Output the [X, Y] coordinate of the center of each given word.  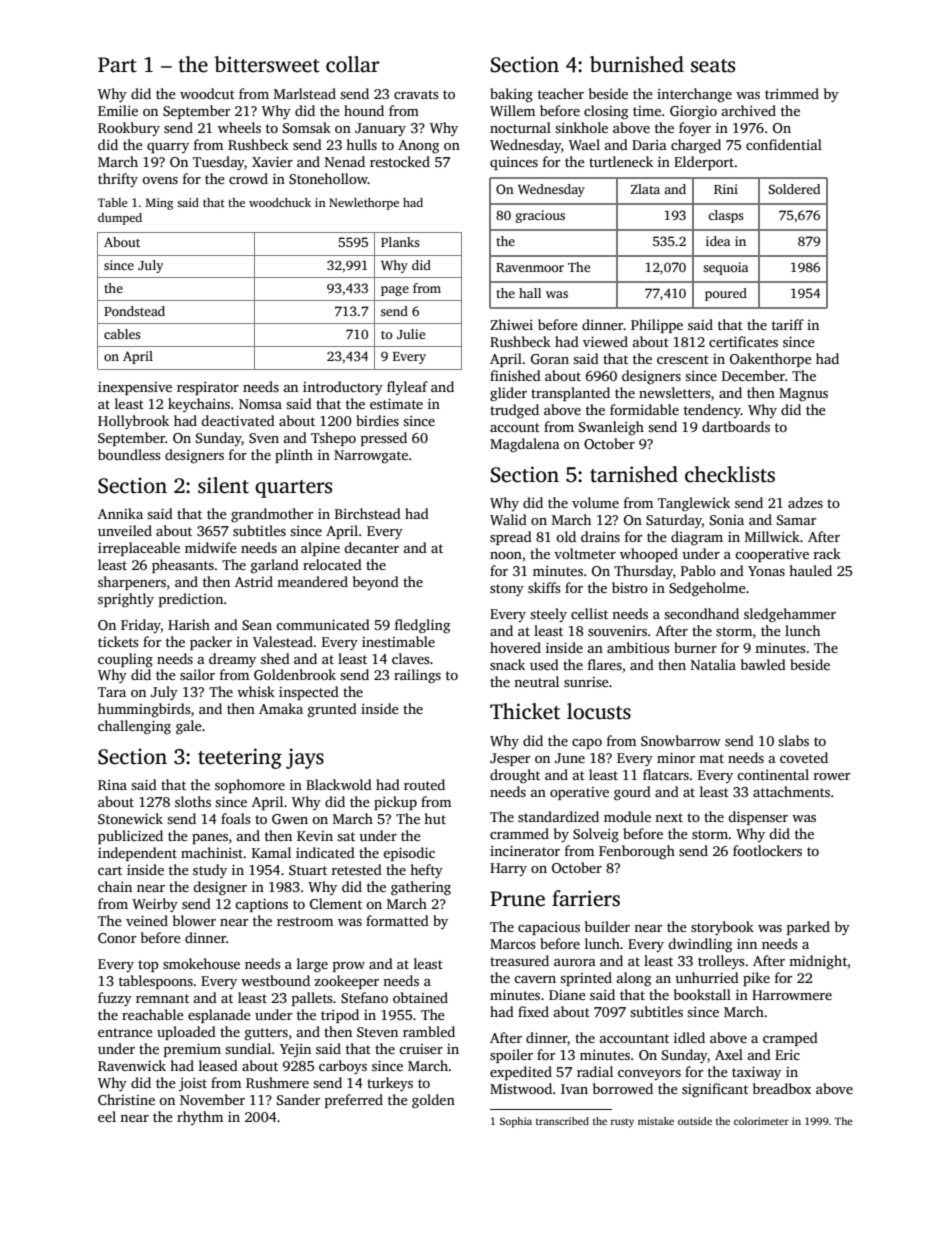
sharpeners [132, 583]
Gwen [290, 819]
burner [695, 647]
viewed [605, 341]
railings [417, 676]
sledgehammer [790, 615]
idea [718, 241]
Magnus [803, 395]
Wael [584, 144]
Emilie [118, 110]
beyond [376, 583]
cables [122, 334]
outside [695, 1121]
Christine [126, 1099]
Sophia [516, 1122]
